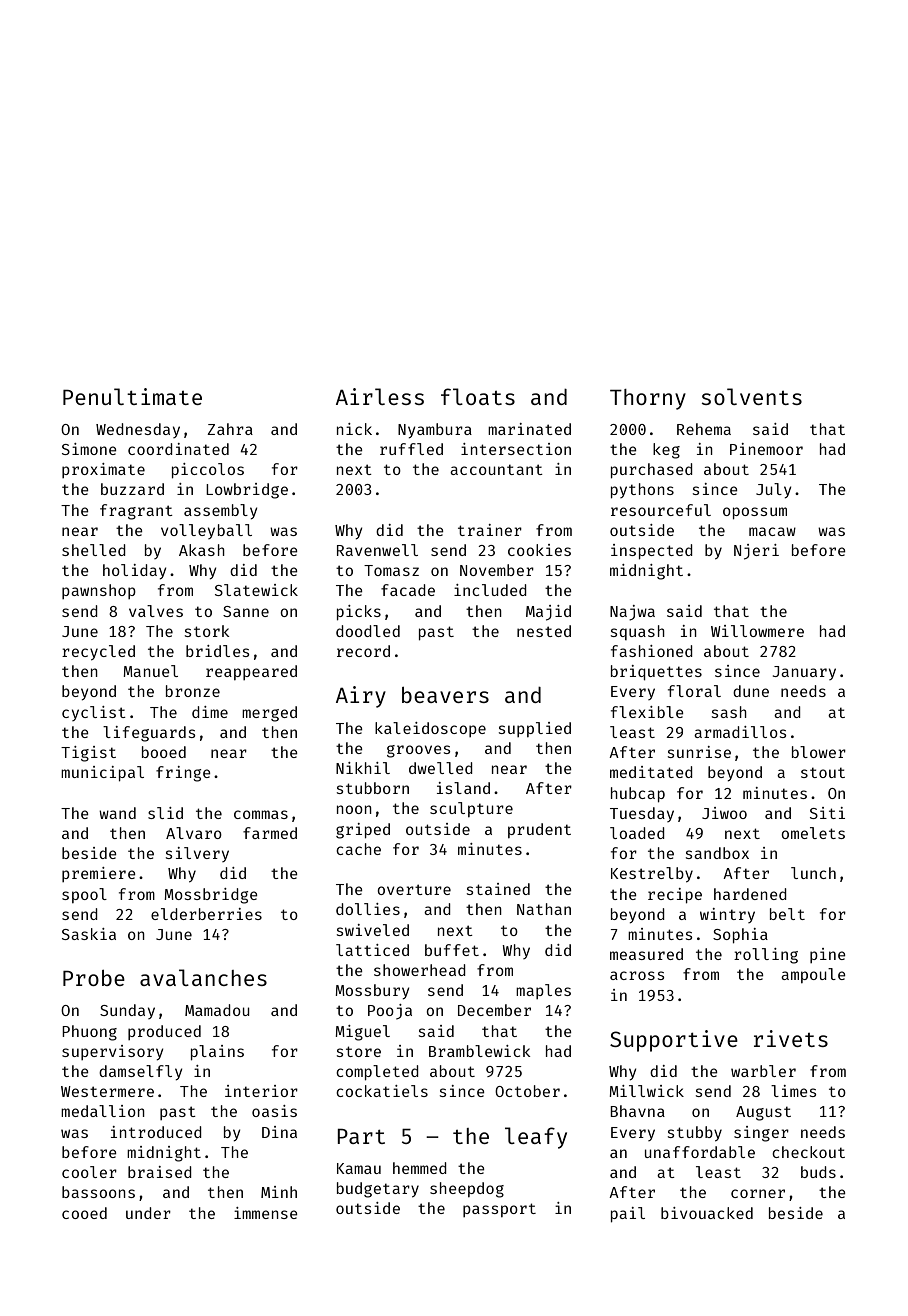  What do you see at coordinates (89, 1033) in the page?
I see `Phuong` at bounding box center [89, 1033].
